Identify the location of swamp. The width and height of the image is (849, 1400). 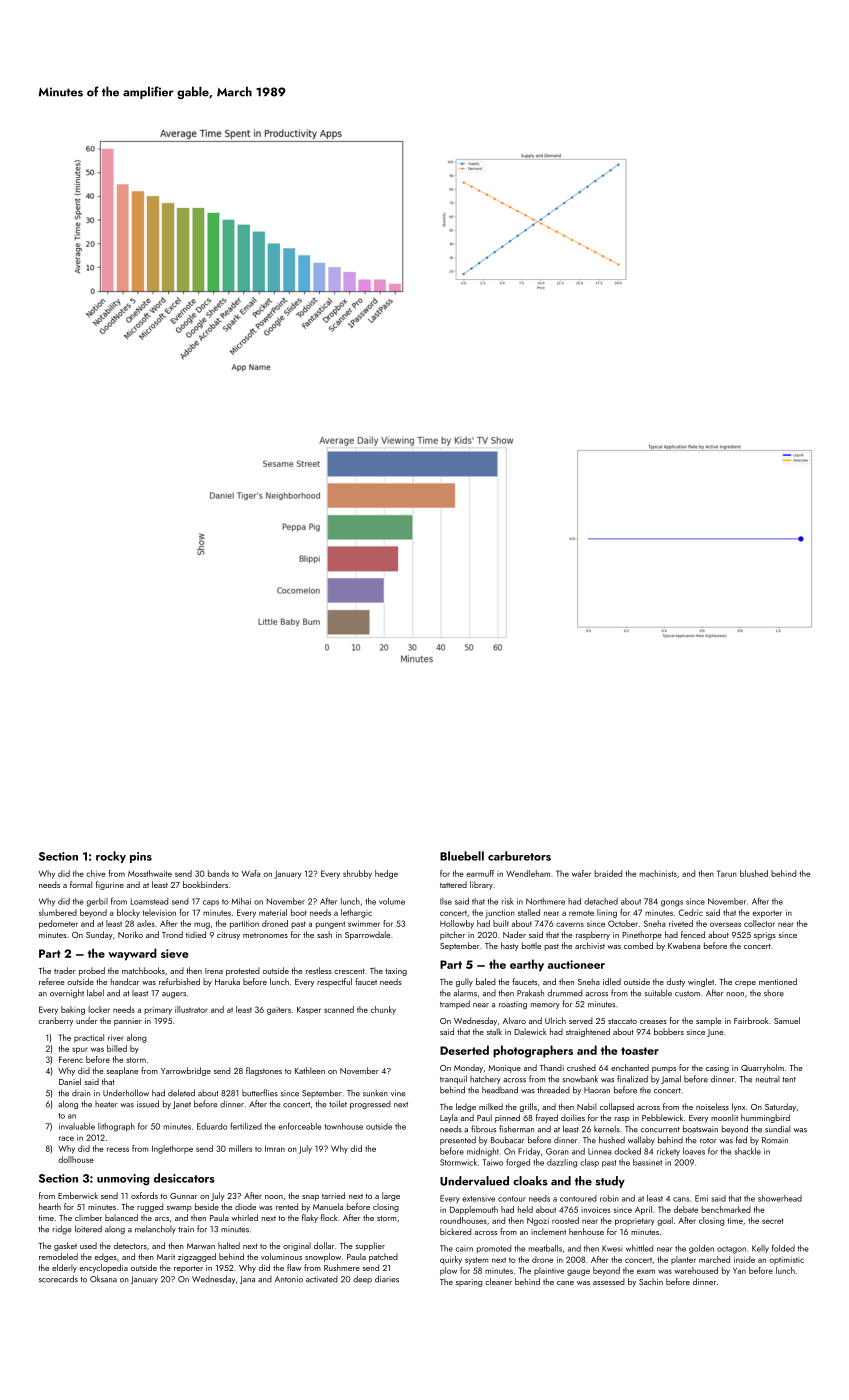
(179, 1209).
